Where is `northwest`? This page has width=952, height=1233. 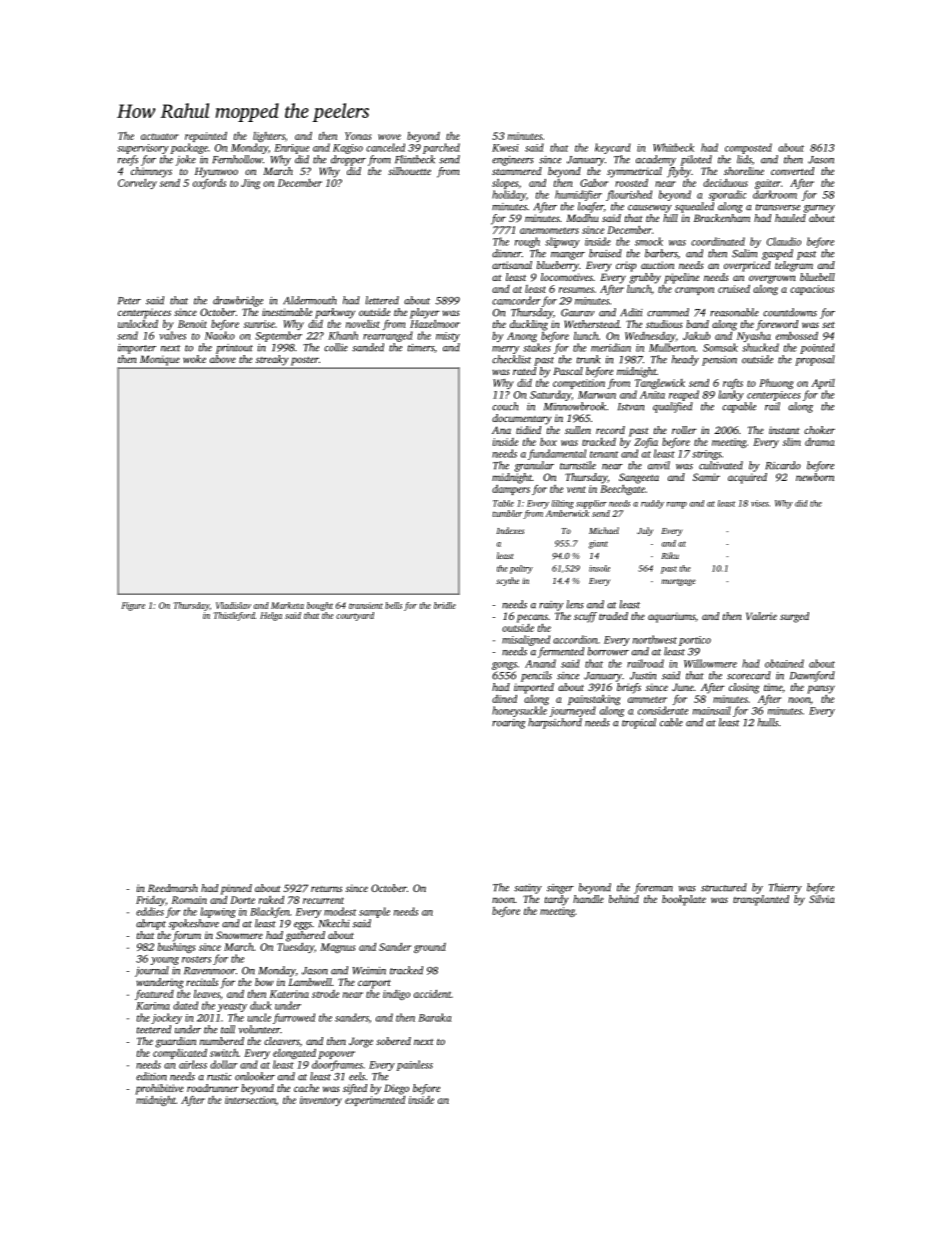 northwest is located at coordinates (655, 639).
